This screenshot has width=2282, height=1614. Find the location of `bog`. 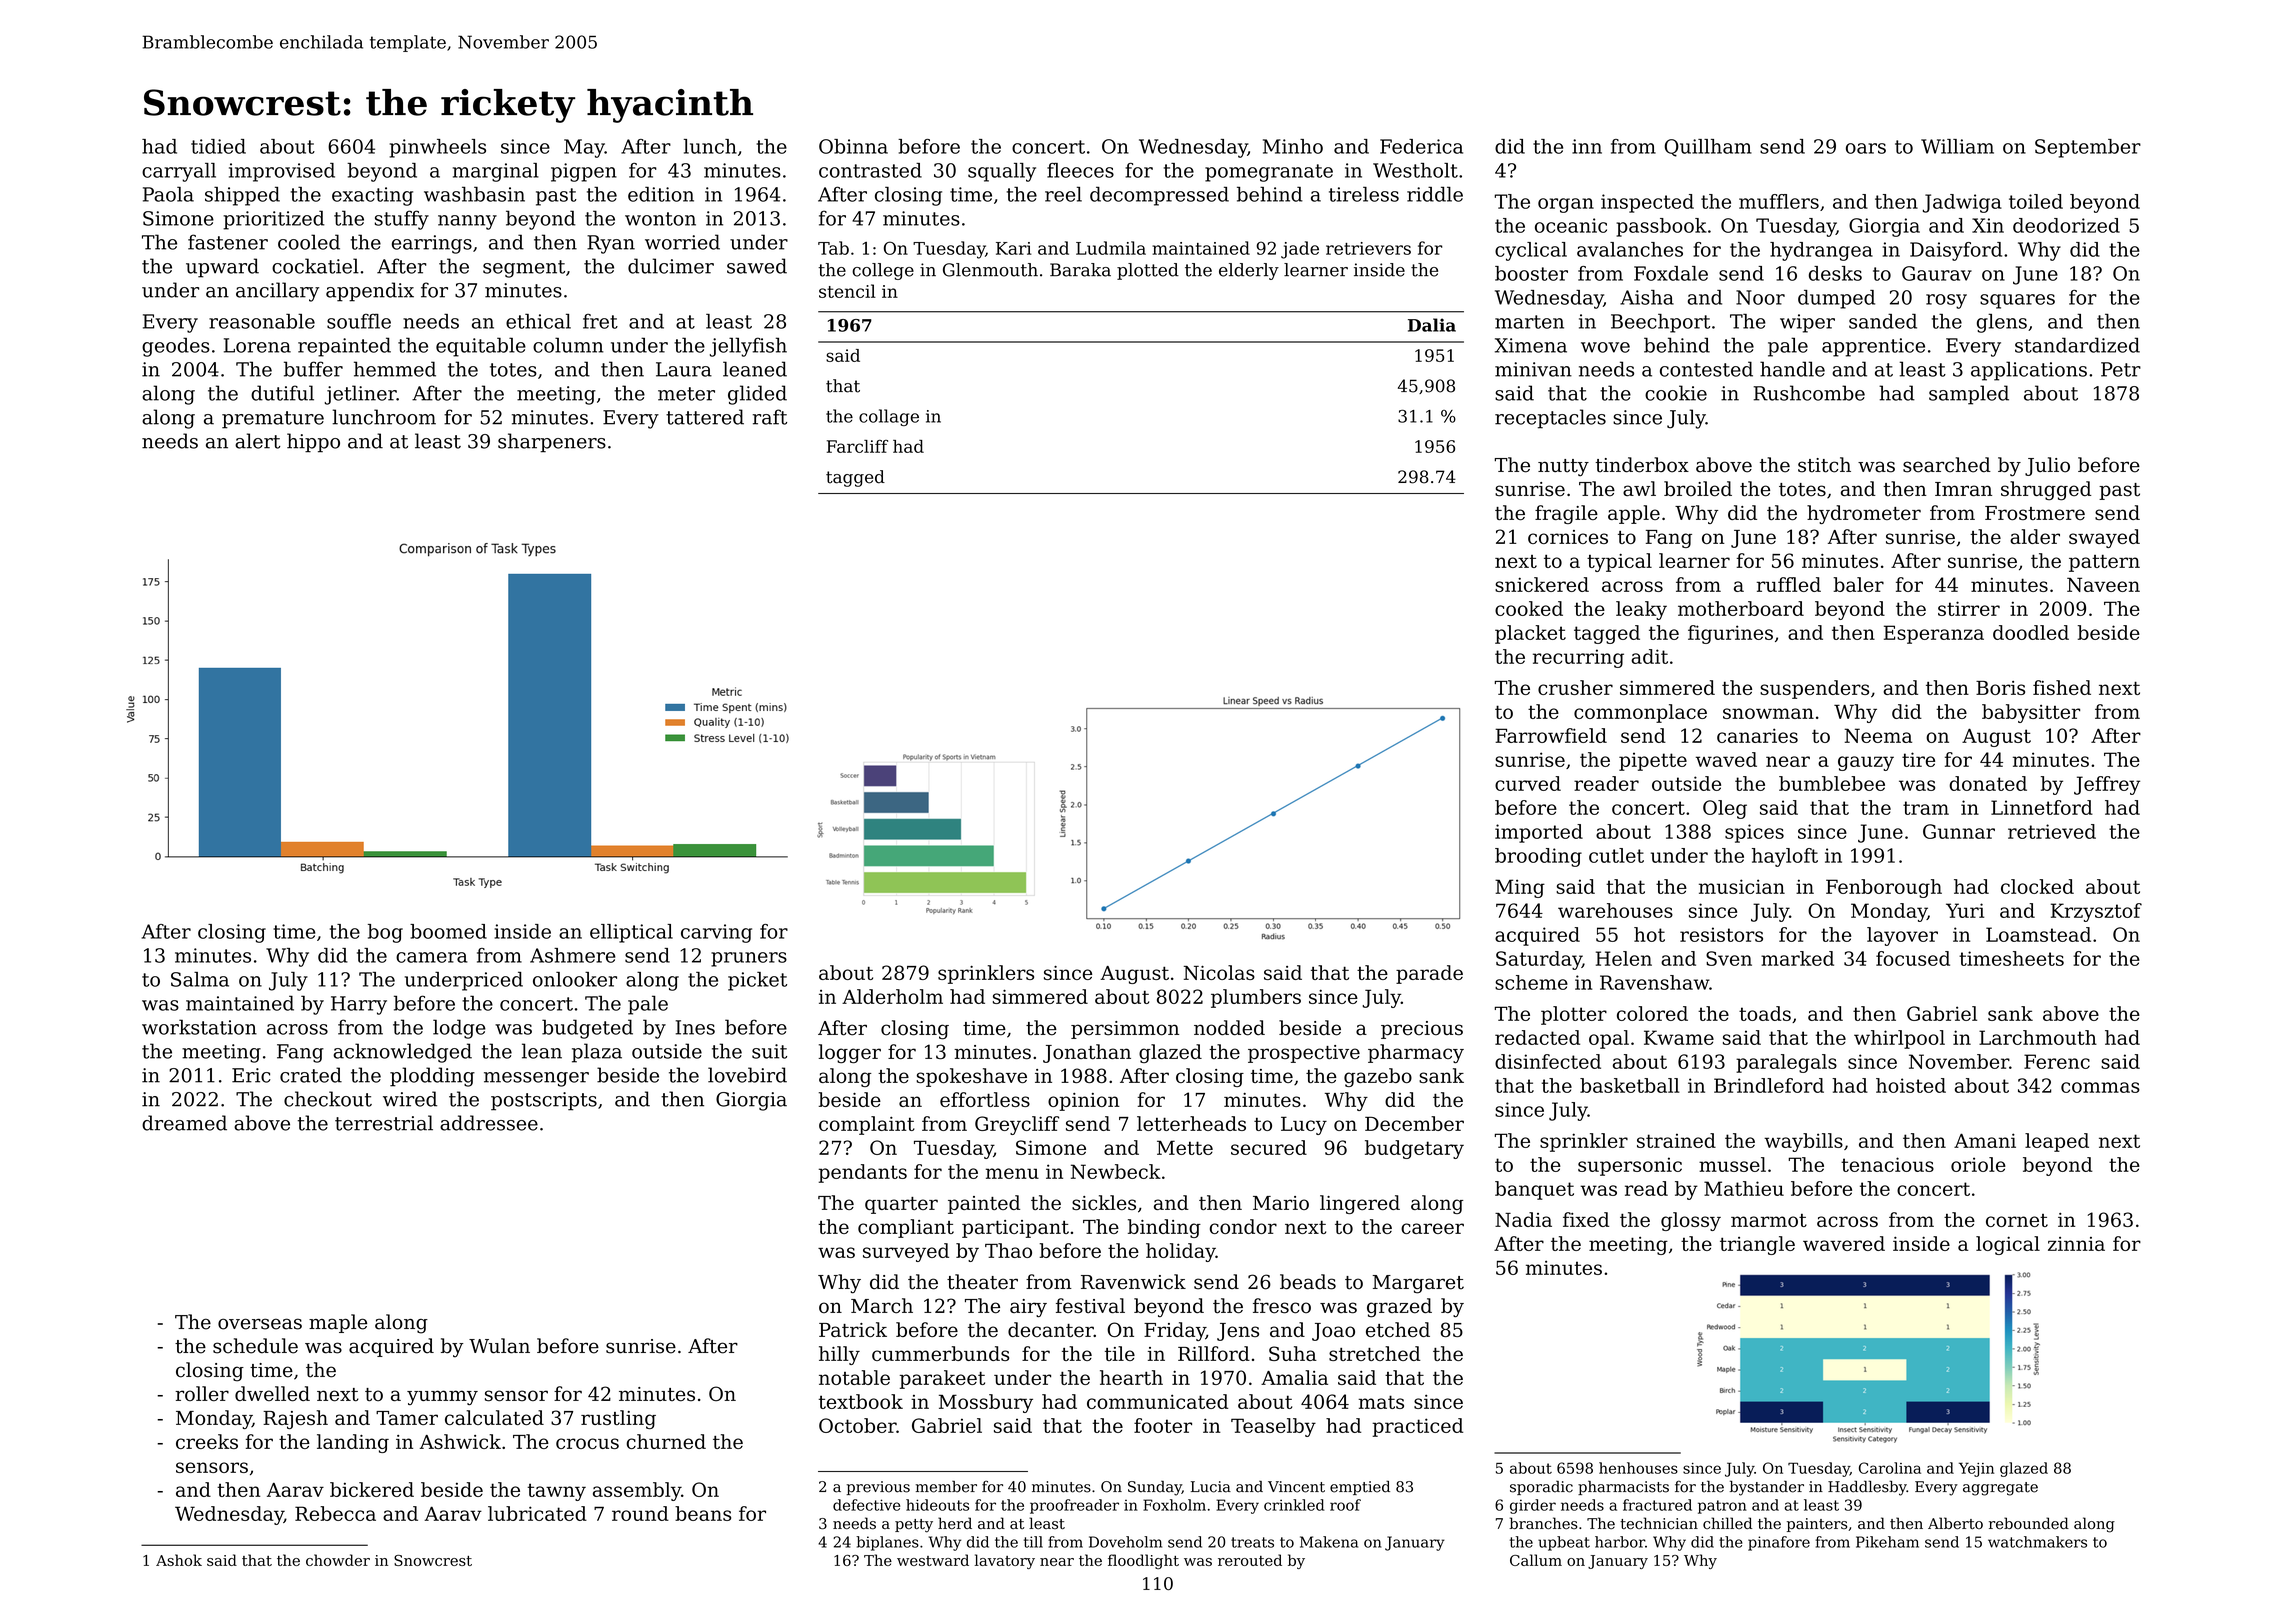

bog is located at coordinates (385, 933).
